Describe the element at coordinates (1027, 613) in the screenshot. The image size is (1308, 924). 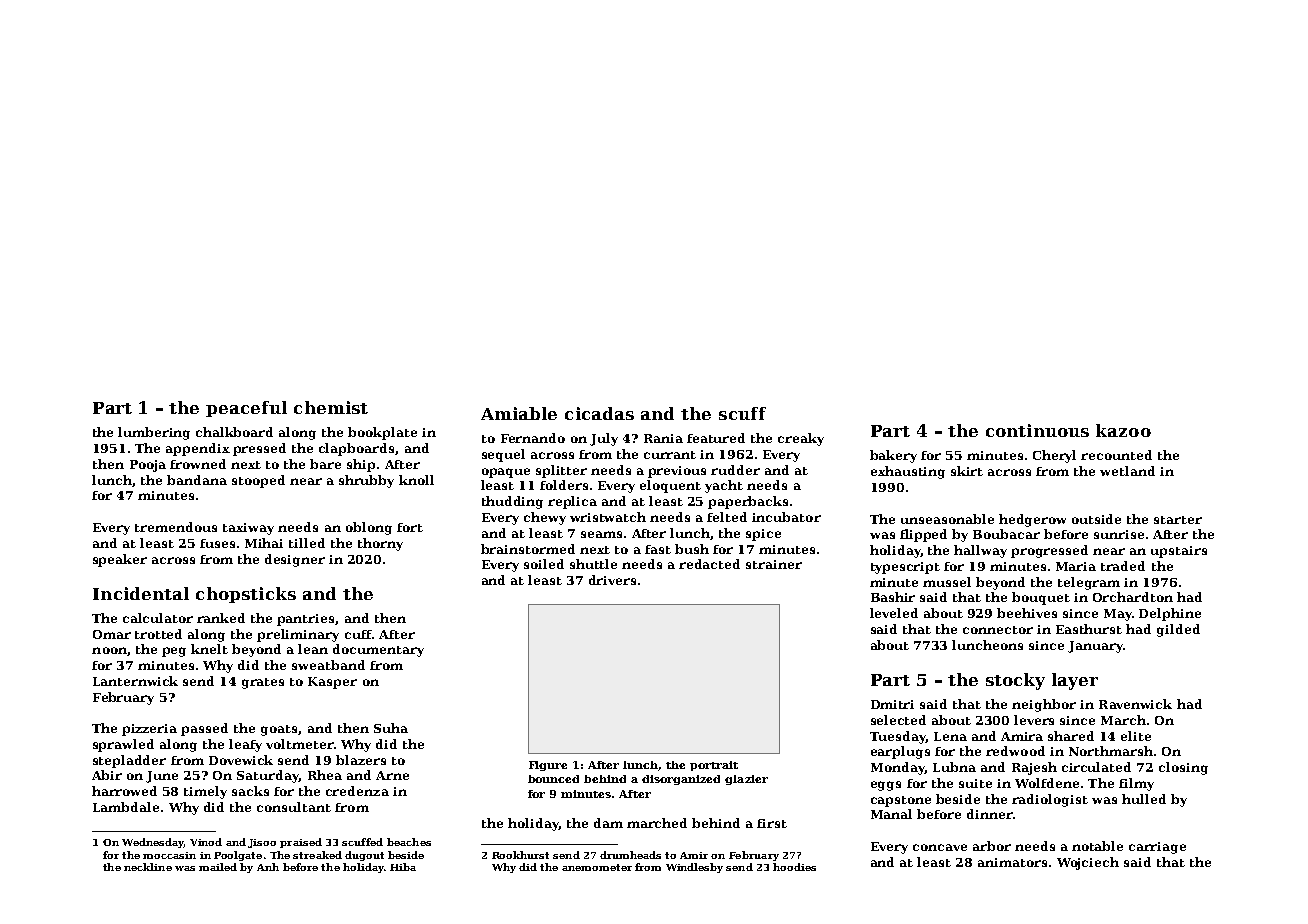
I see `beehives` at that location.
